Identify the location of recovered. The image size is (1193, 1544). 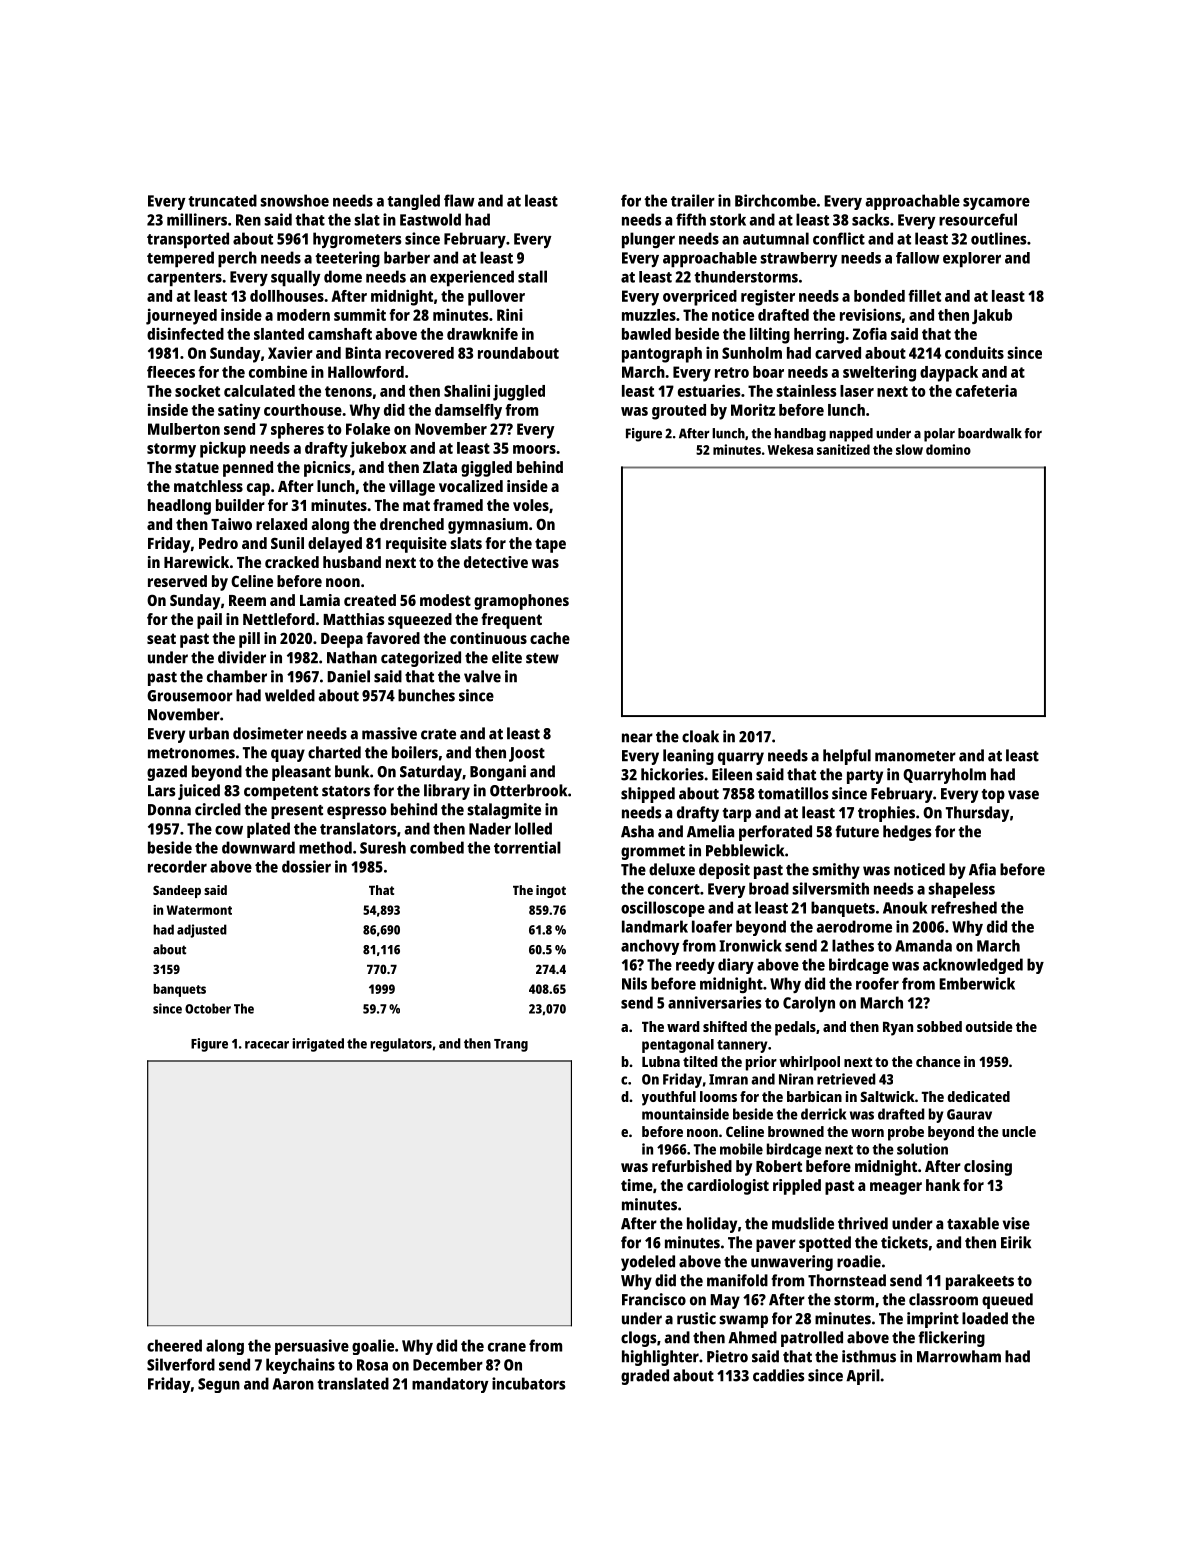
(419, 353).
